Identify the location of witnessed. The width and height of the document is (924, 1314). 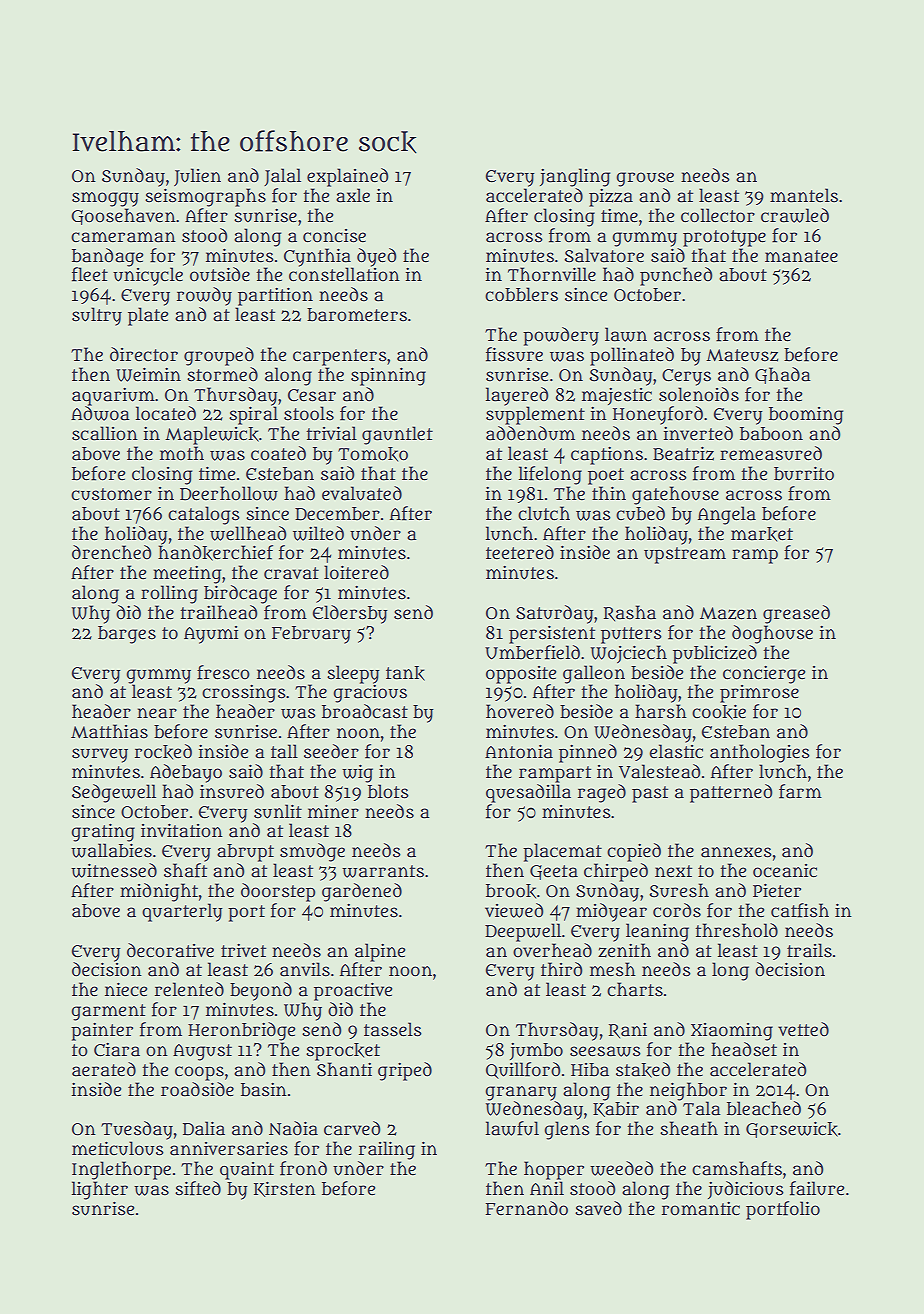
(114, 870).
